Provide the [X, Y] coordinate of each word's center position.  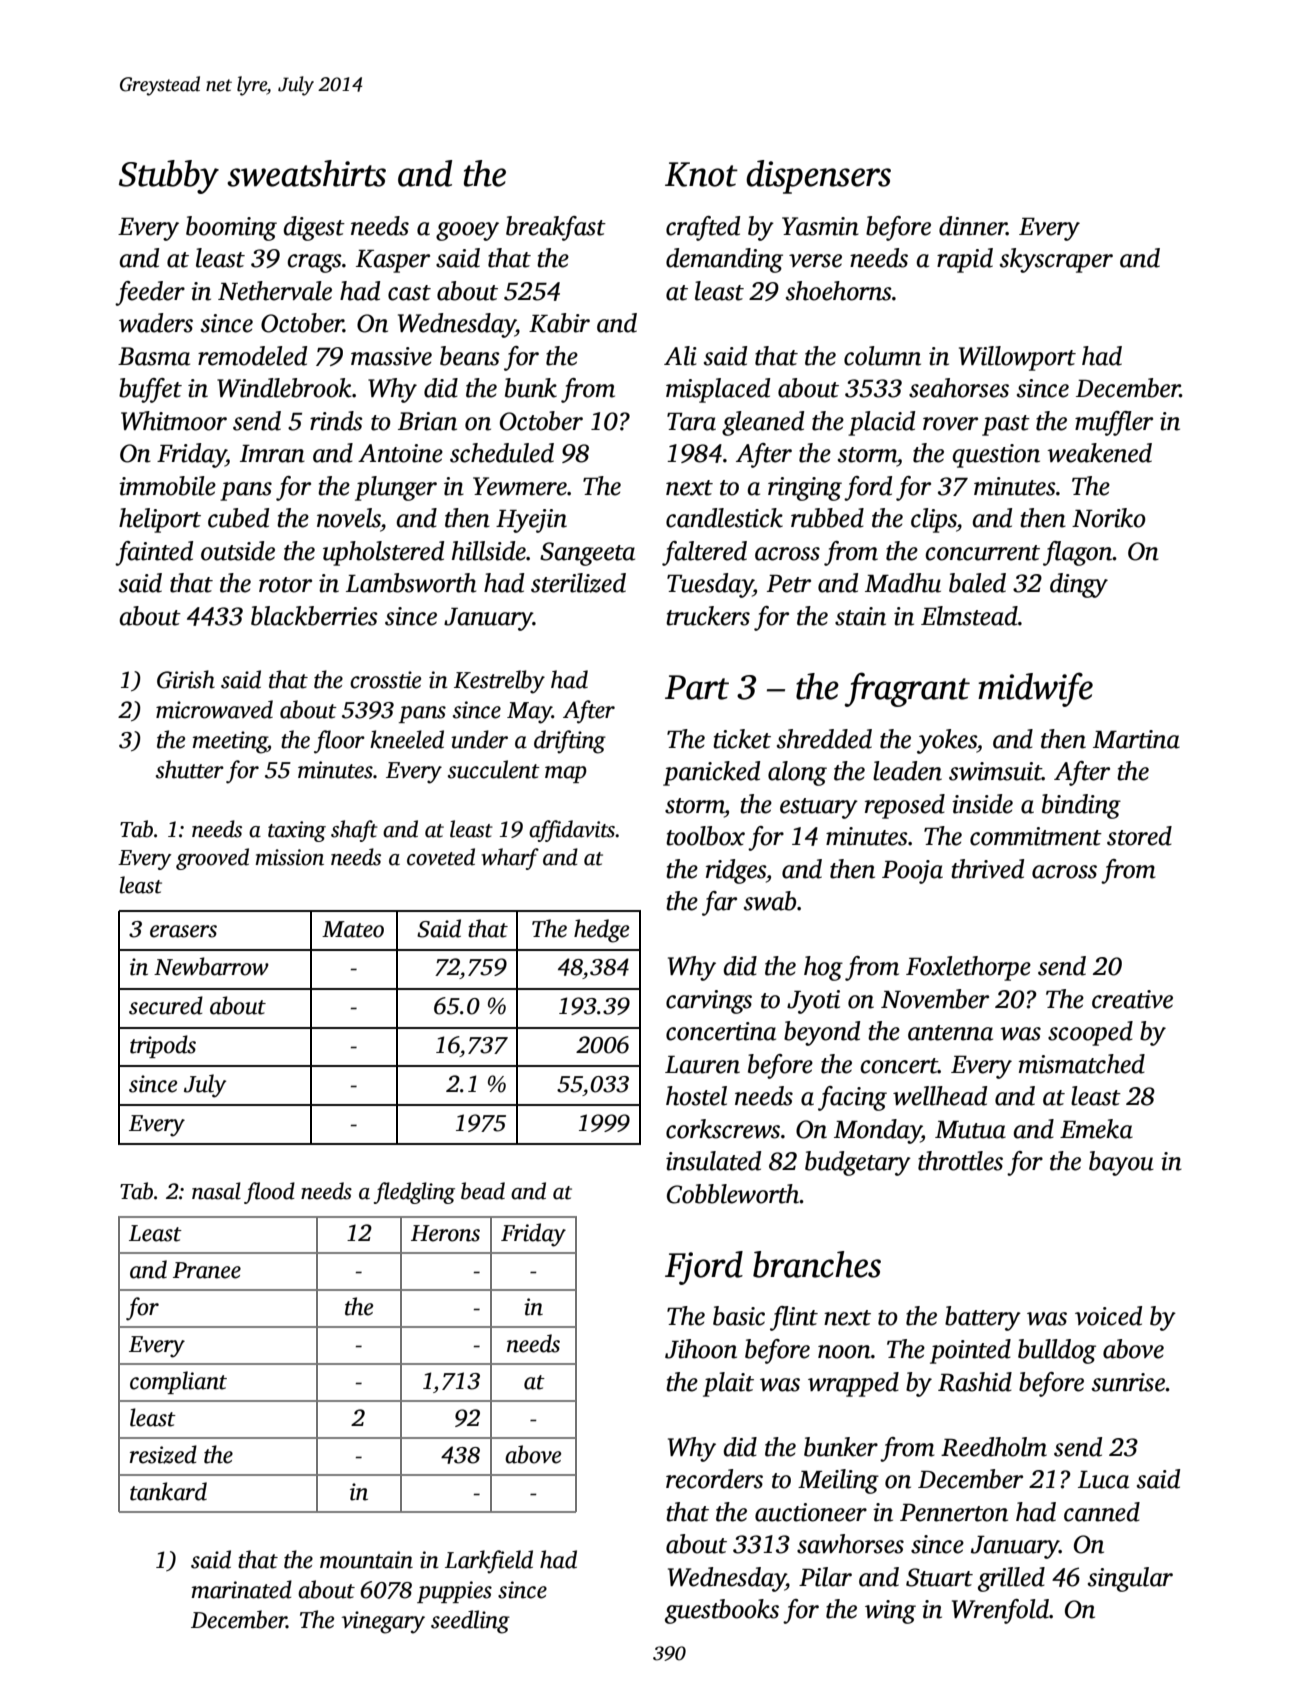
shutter [190, 769]
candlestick [724, 518]
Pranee [207, 1270]
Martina [1136, 739]
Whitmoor [174, 421]
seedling [470, 1622]
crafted [703, 228]
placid [881, 423]
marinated [242, 1589]
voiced [1108, 1316]
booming [231, 228]
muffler [1114, 423]
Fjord [704, 1268]
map [566, 774]
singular [1130, 1579]
